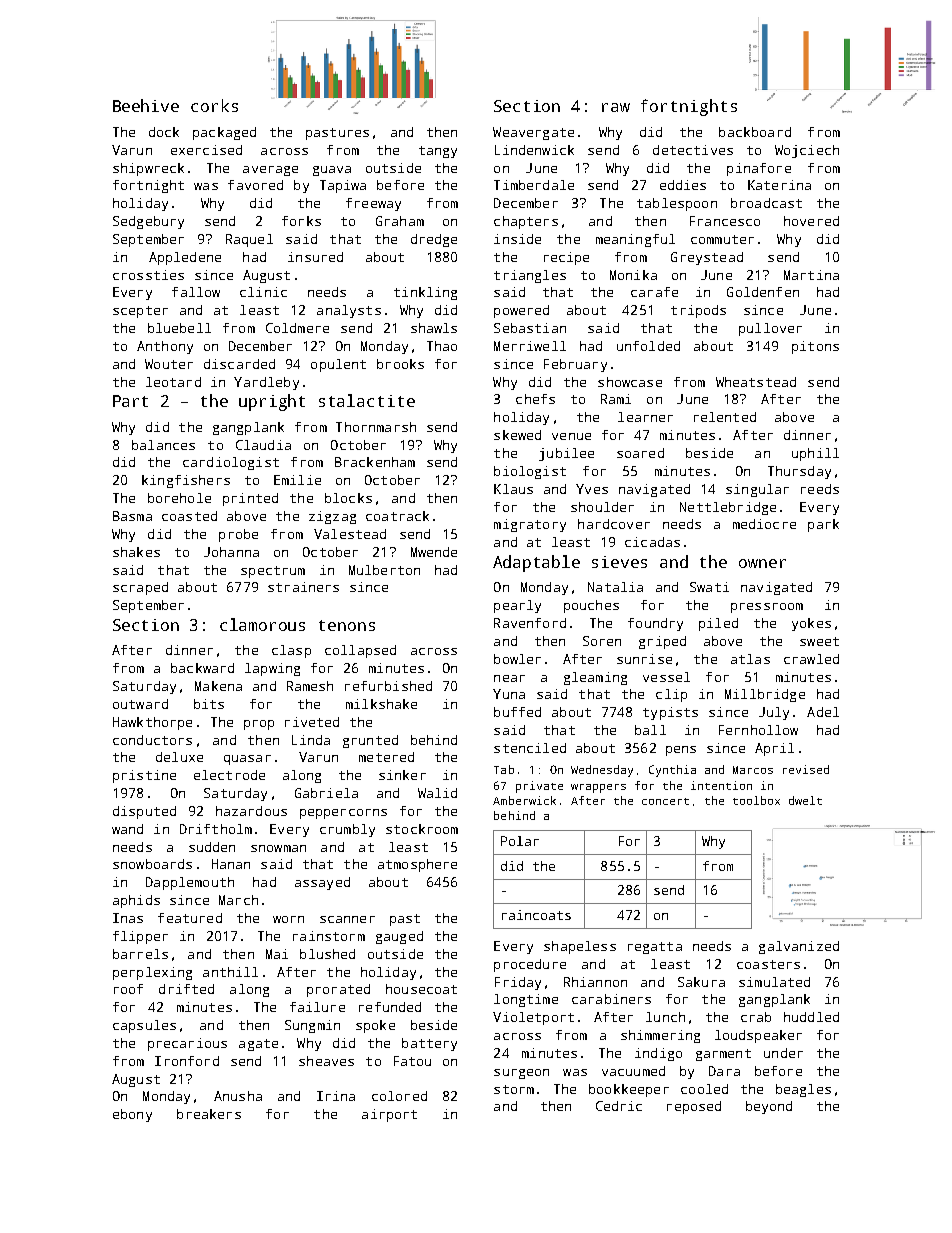 The image size is (952, 1233). I want to click on typists, so click(670, 713).
